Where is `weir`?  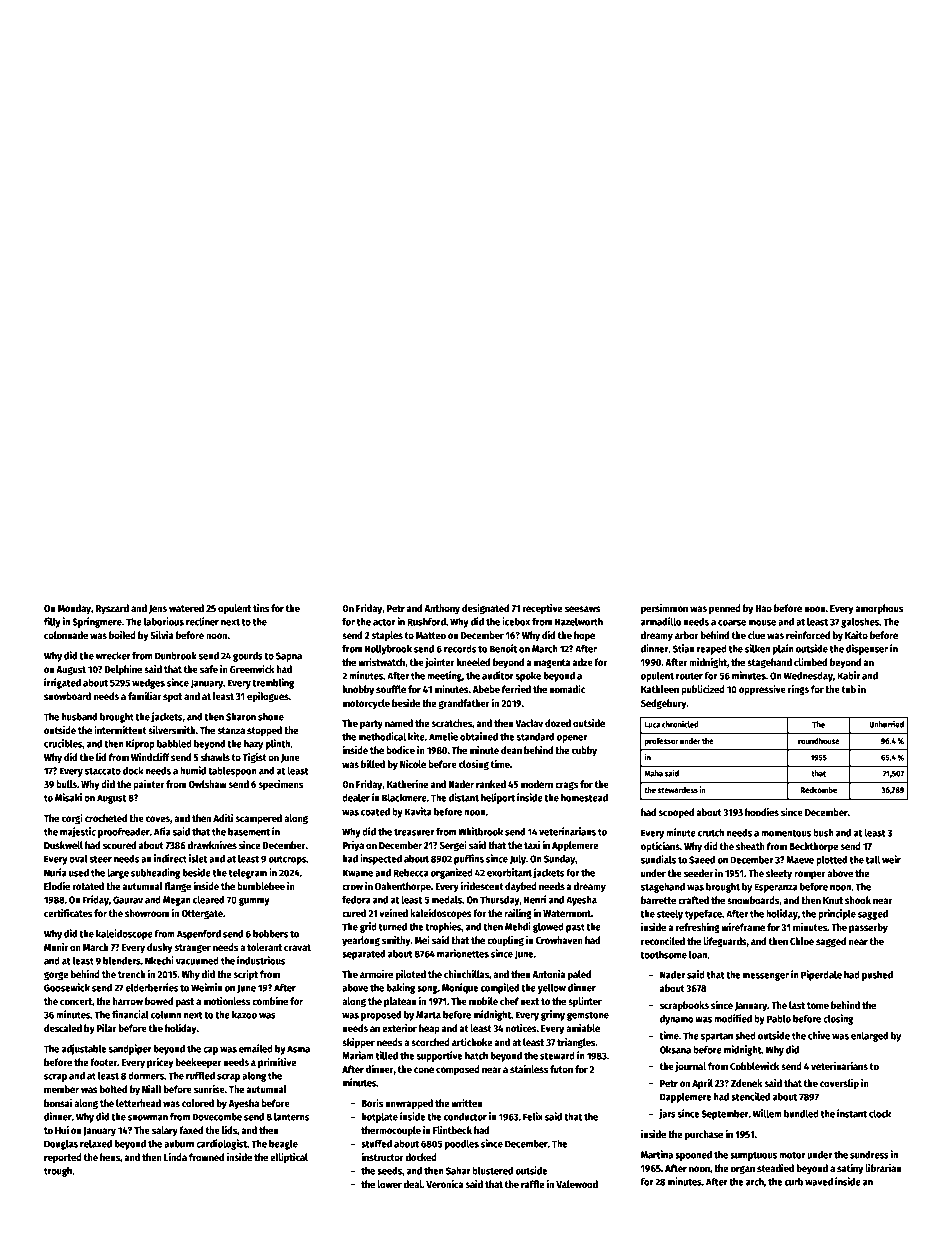 weir is located at coordinates (891, 859).
